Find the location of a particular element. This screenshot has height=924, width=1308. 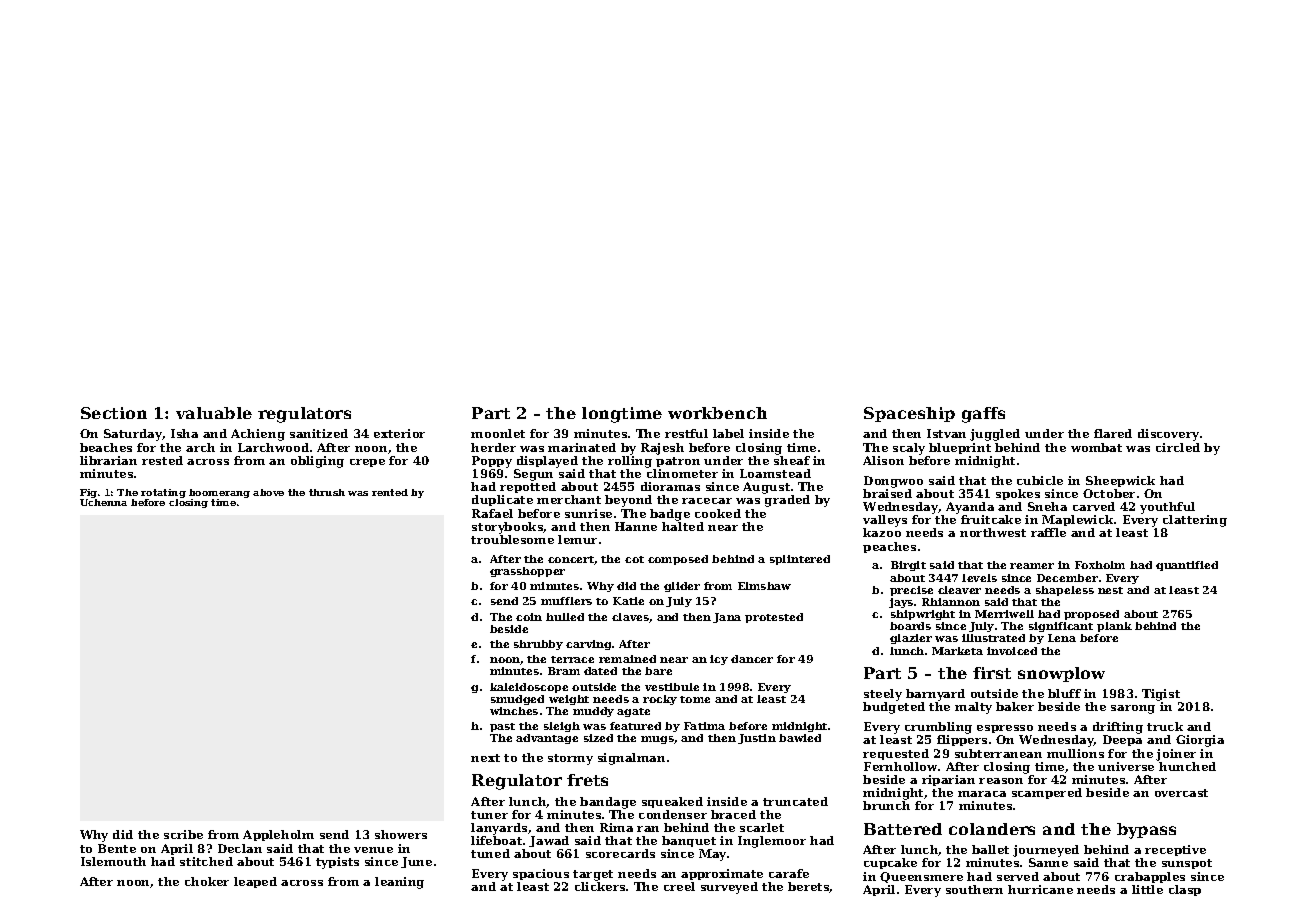

grasshopper is located at coordinates (527, 572).
